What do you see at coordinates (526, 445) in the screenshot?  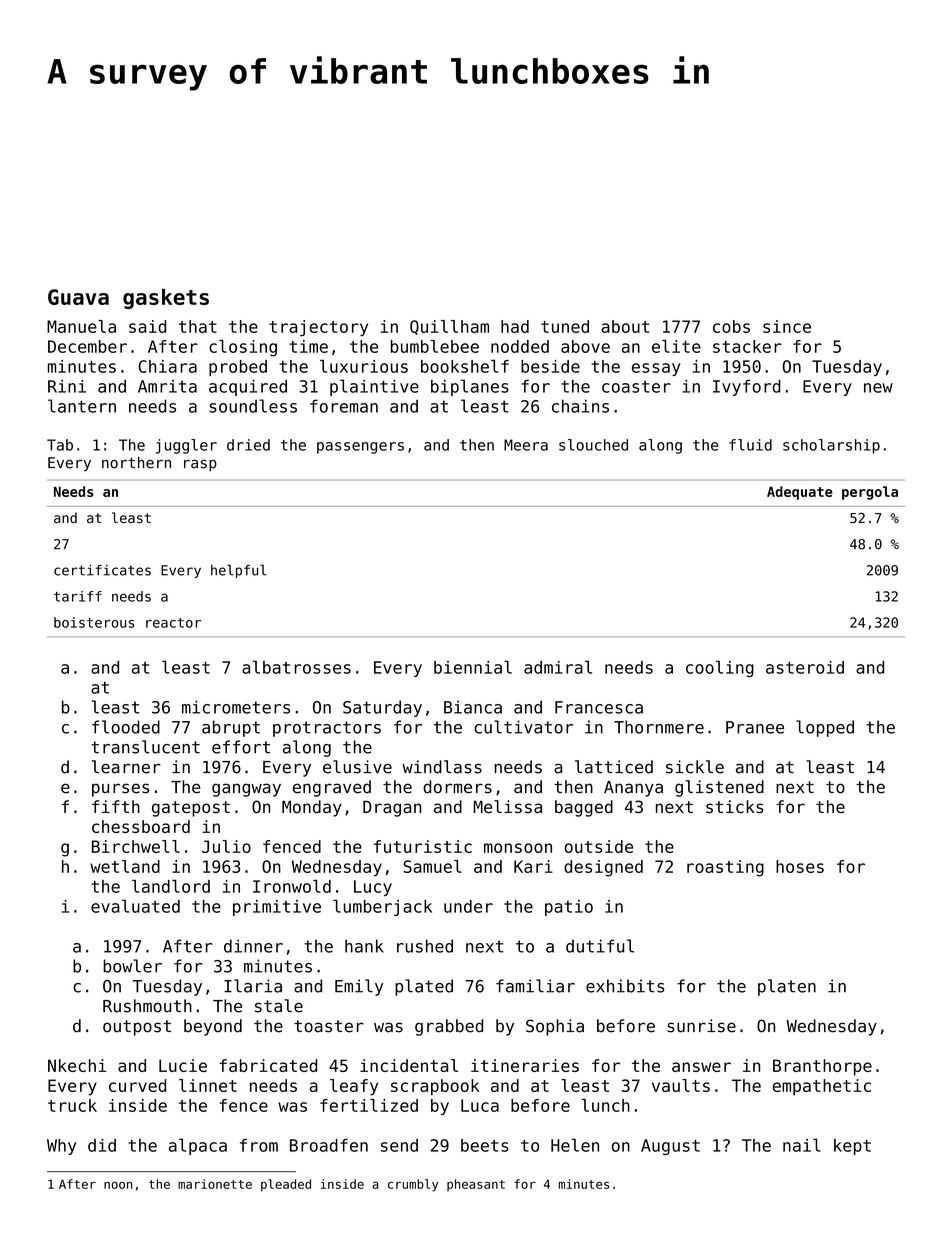 I see `Meera` at bounding box center [526, 445].
